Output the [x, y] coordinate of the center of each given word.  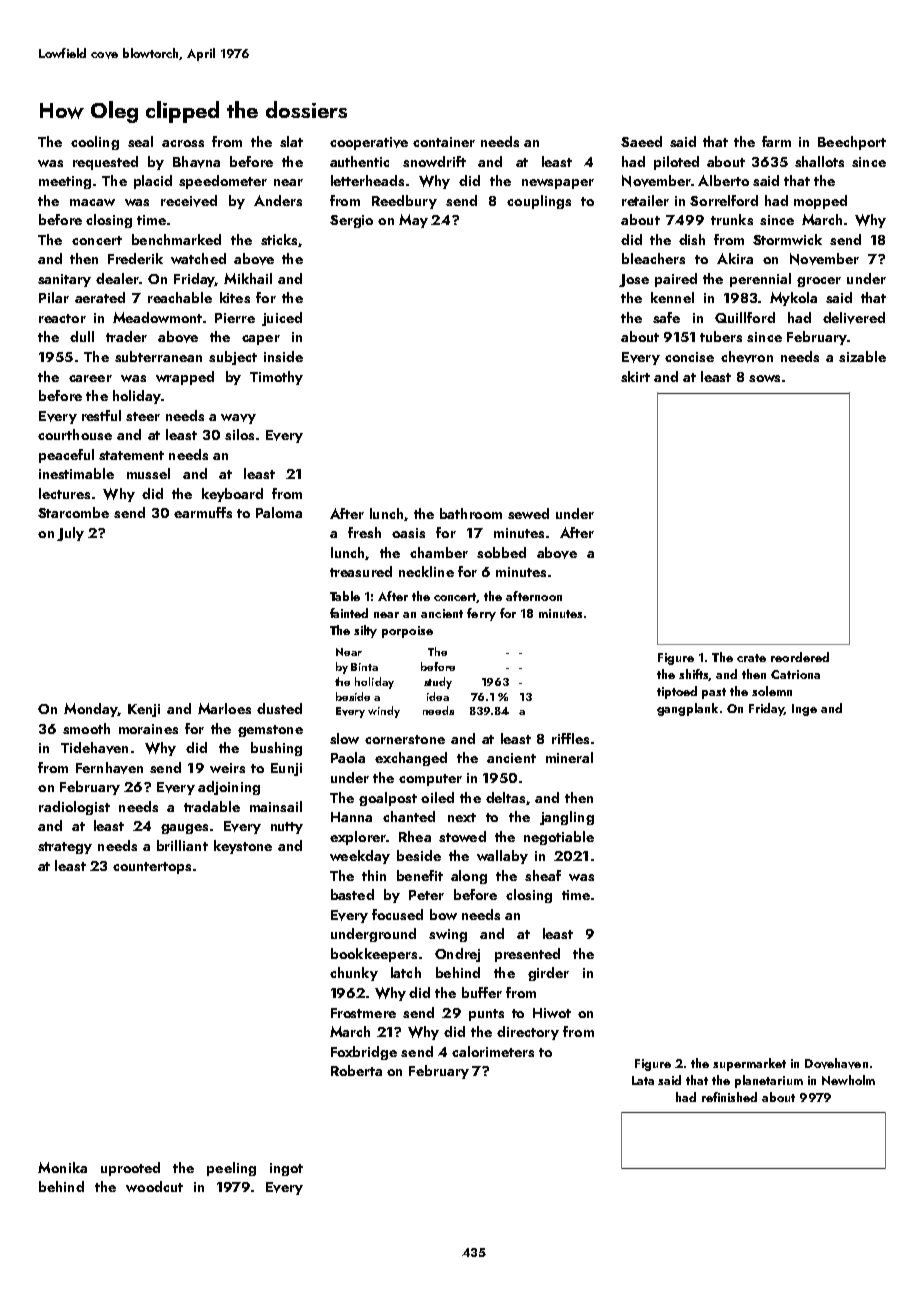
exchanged [411, 759]
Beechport [852, 143]
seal [140, 141]
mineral [569, 757]
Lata [643, 1080]
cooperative [369, 143]
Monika [62, 1167]
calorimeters [493, 1051]
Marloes [224, 708]
